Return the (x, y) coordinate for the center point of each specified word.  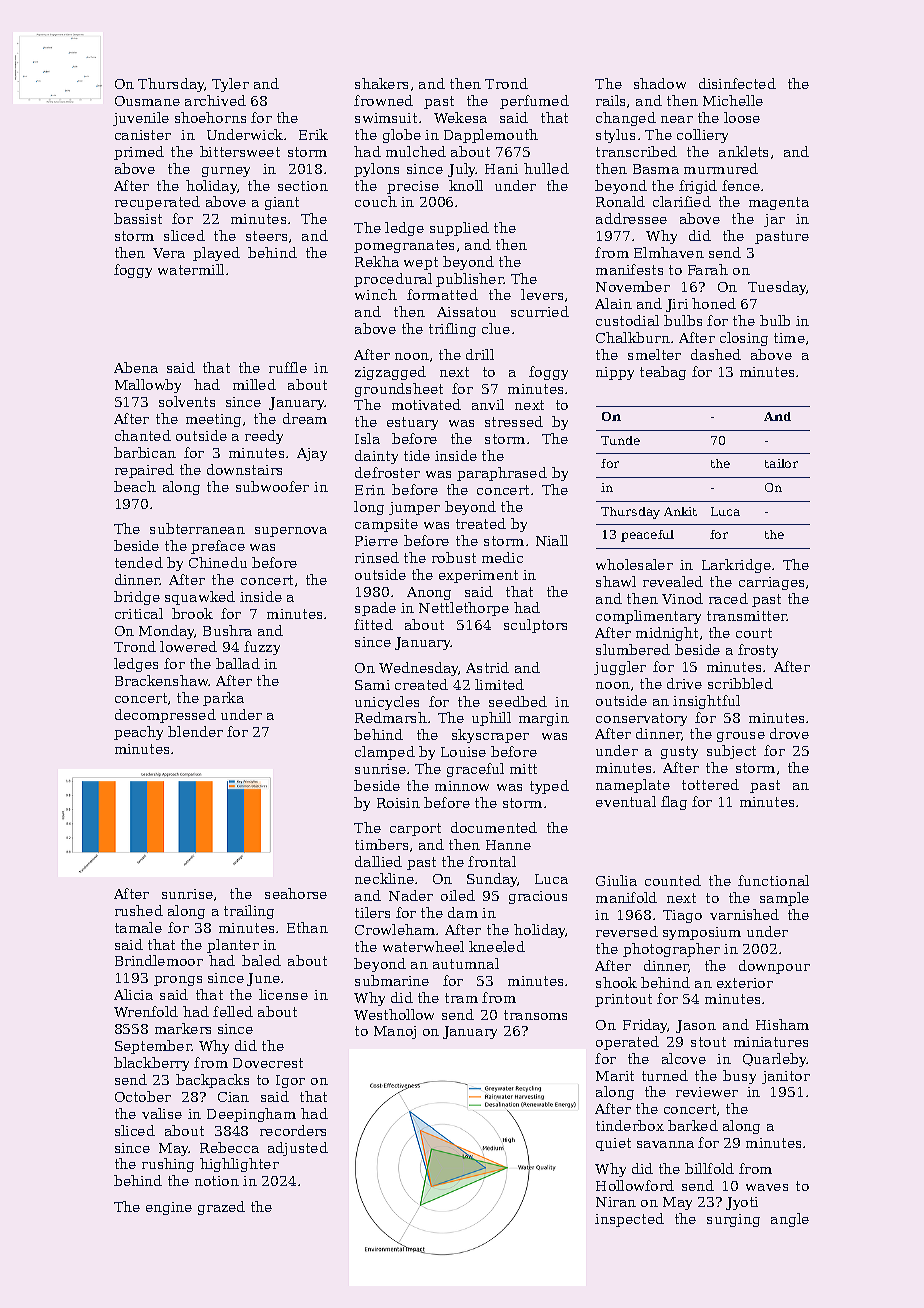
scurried (540, 311)
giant (282, 203)
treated (481, 523)
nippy (615, 373)
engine (169, 1208)
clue (496, 328)
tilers (372, 912)
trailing (249, 912)
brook (192, 613)
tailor (781, 463)
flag (674, 803)
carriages (771, 583)
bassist (138, 218)
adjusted (298, 1149)
